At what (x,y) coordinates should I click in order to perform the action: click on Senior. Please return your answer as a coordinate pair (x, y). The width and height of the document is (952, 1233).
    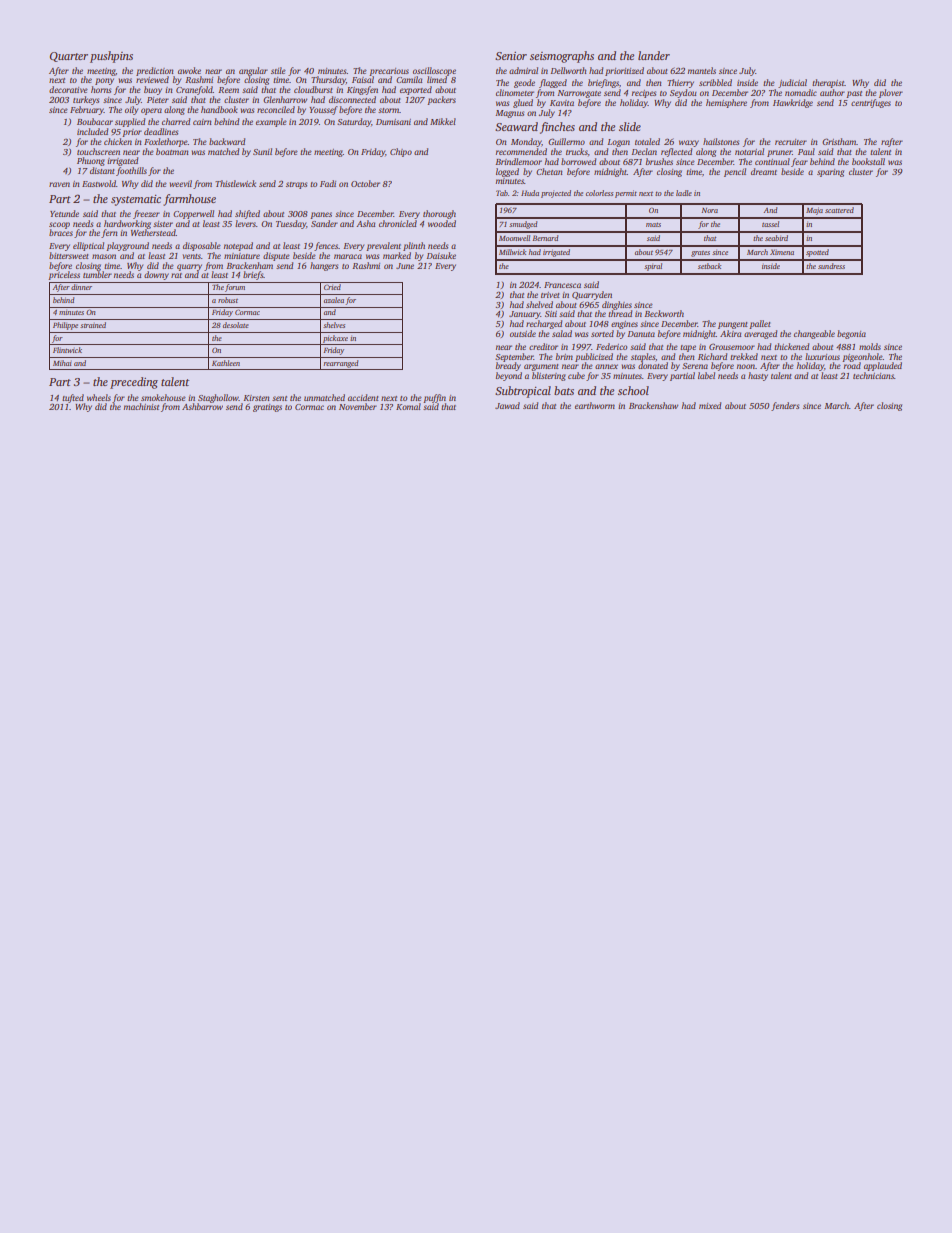
    Looking at the image, I should click on (511, 56).
